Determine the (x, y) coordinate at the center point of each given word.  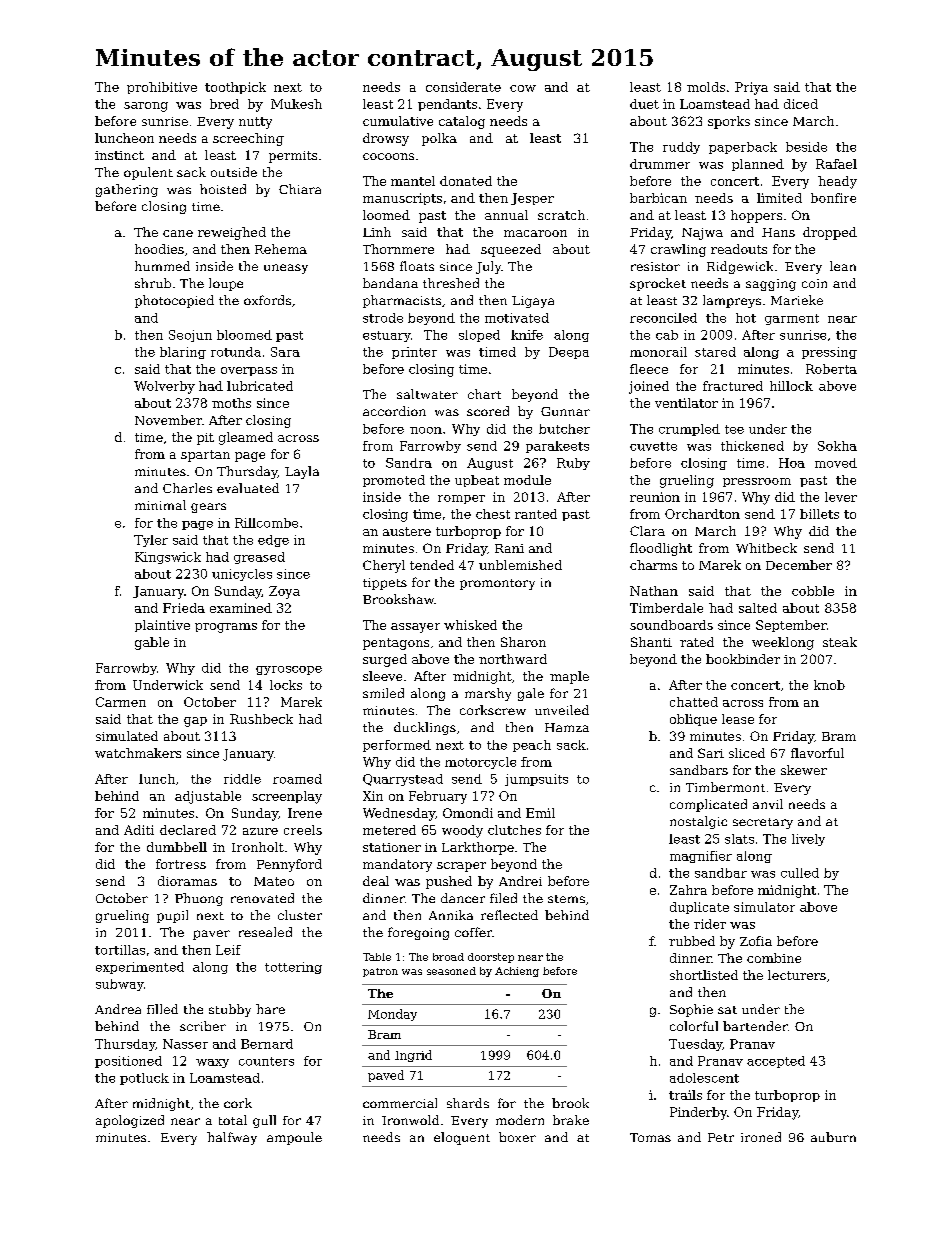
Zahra (688, 890)
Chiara (300, 189)
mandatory (397, 865)
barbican (658, 198)
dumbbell (177, 847)
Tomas (650, 1137)
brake (571, 1120)
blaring (183, 353)
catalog (462, 122)
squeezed (511, 250)
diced (801, 104)
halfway (232, 1138)
